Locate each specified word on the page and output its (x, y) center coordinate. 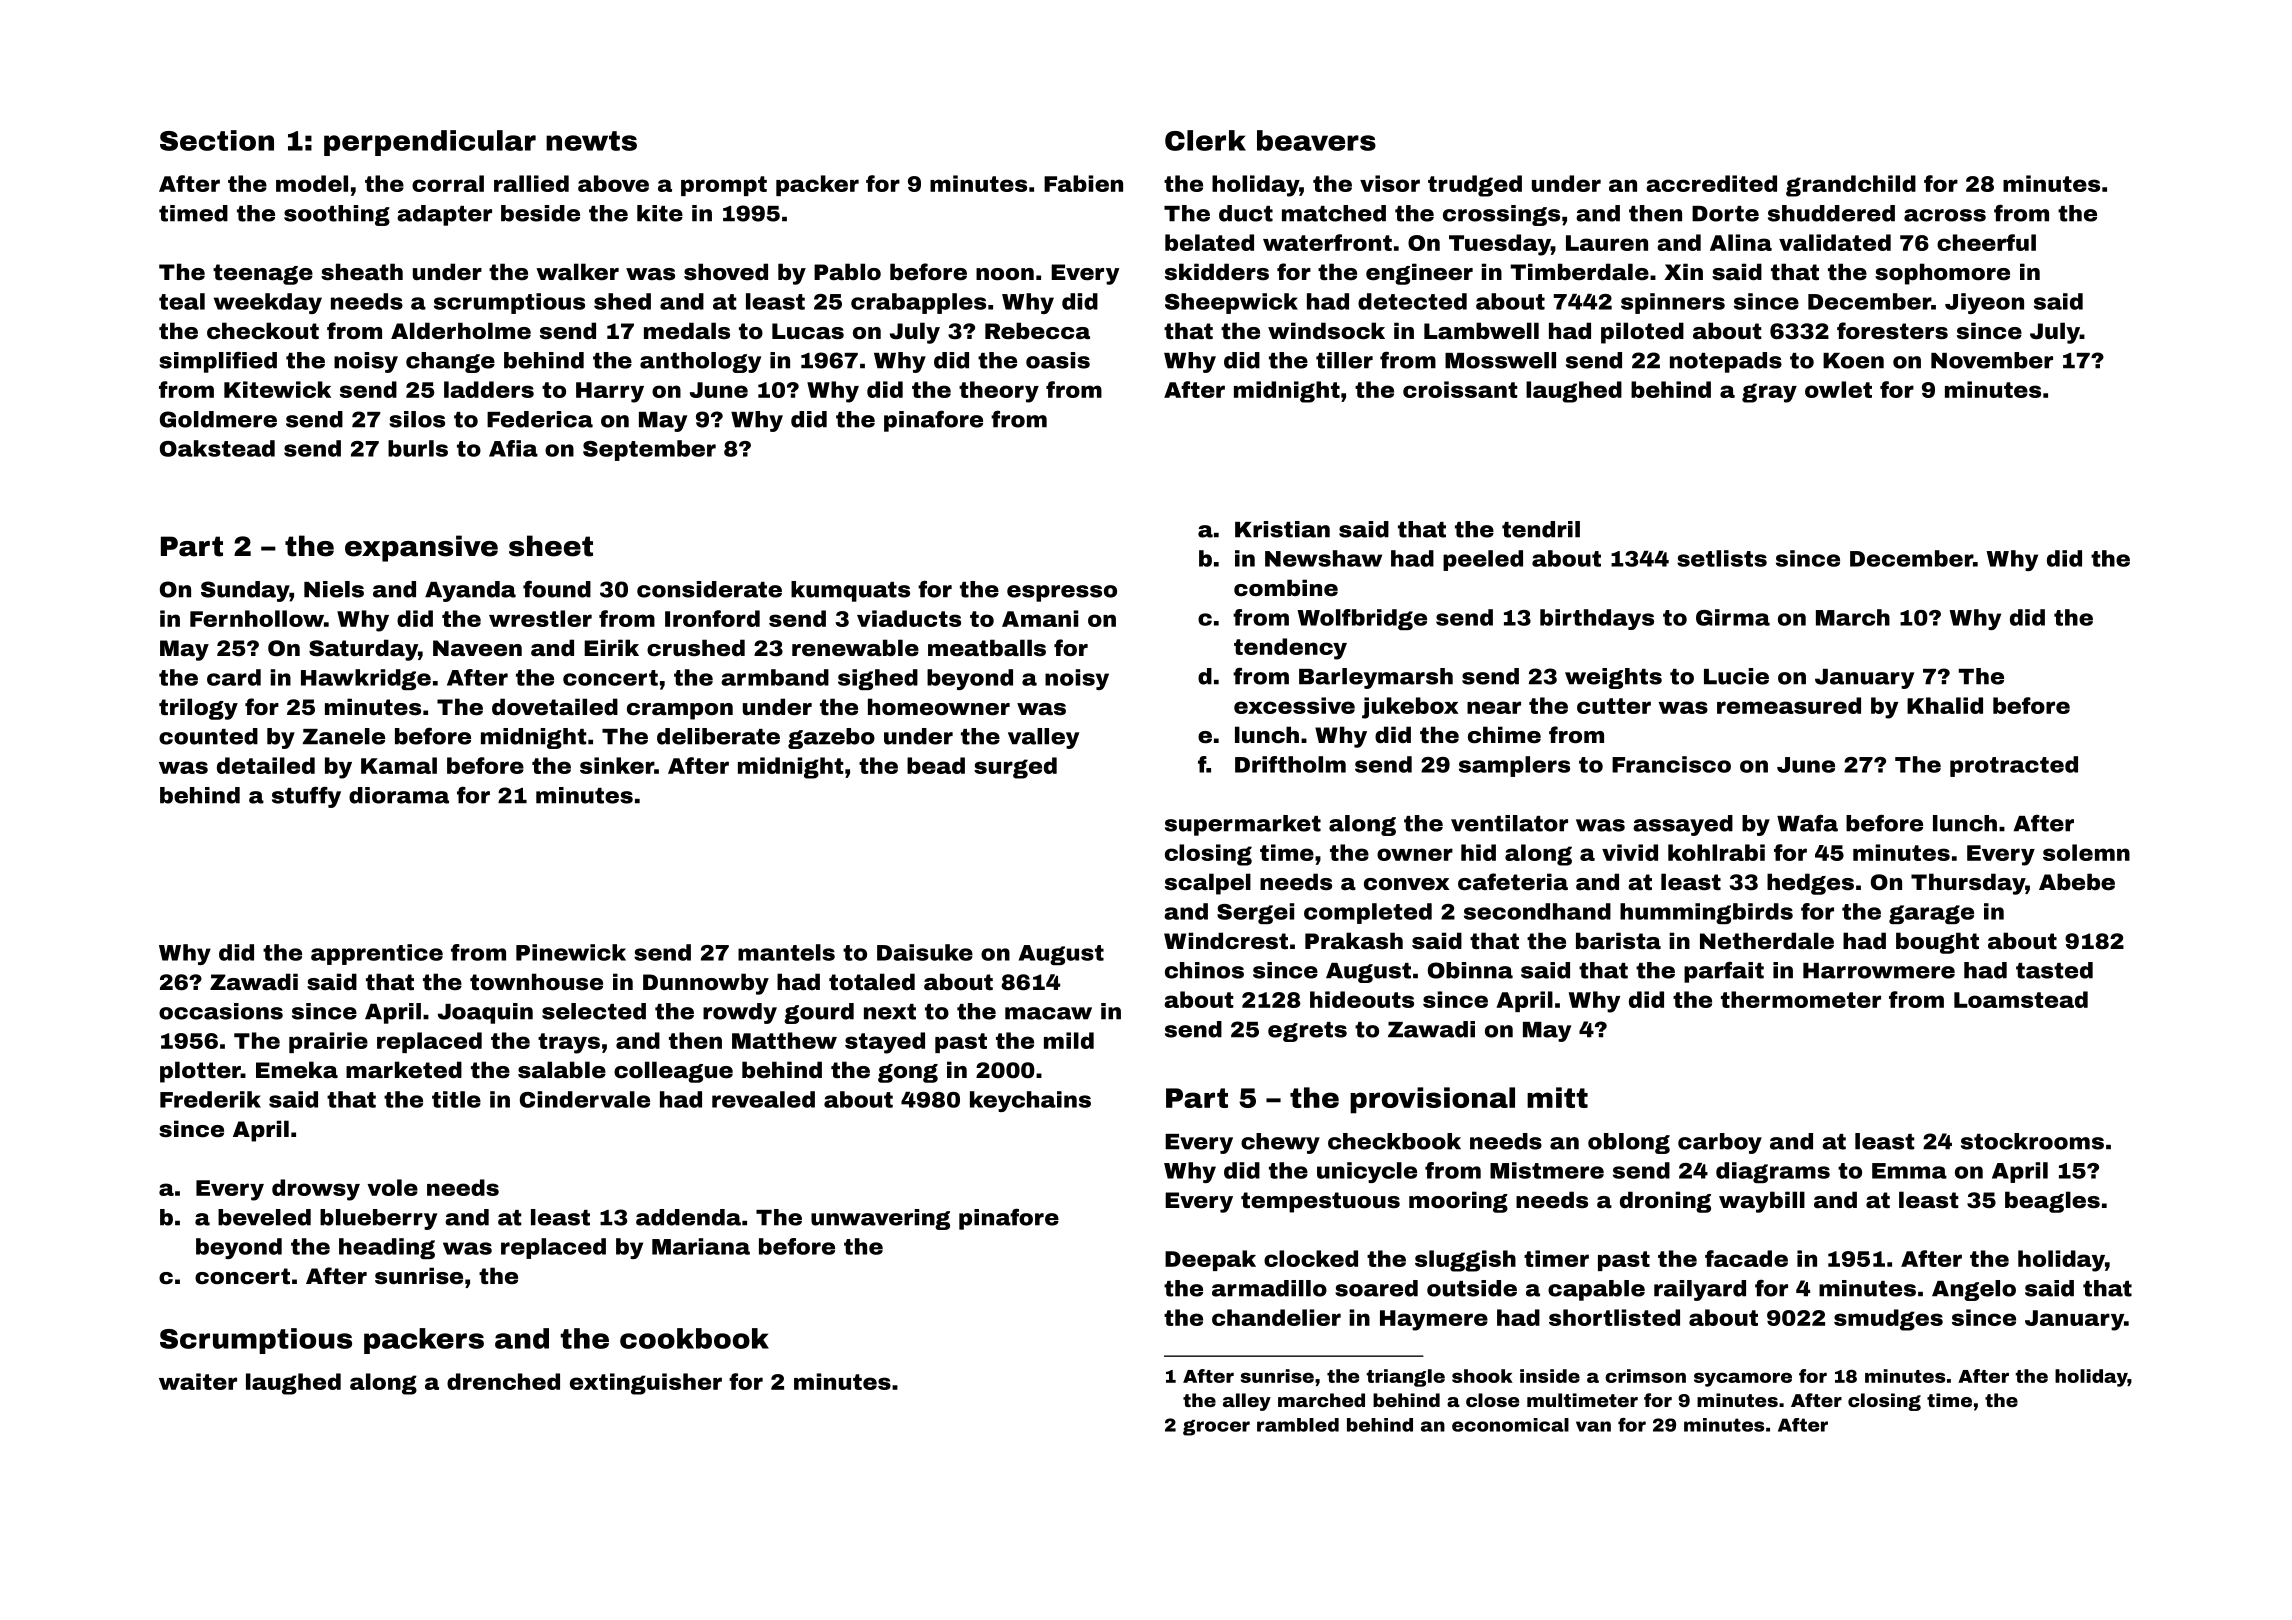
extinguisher (646, 1384)
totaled (872, 981)
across (1945, 215)
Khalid (1945, 705)
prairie (328, 1042)
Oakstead (217, 448)
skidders (1217, 272)
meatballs (987, 648)
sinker (617, 765)
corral (448, 183)
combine (1286, 588)
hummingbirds (1706, 913)
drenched (503, 1381)
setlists (1722, 558)
